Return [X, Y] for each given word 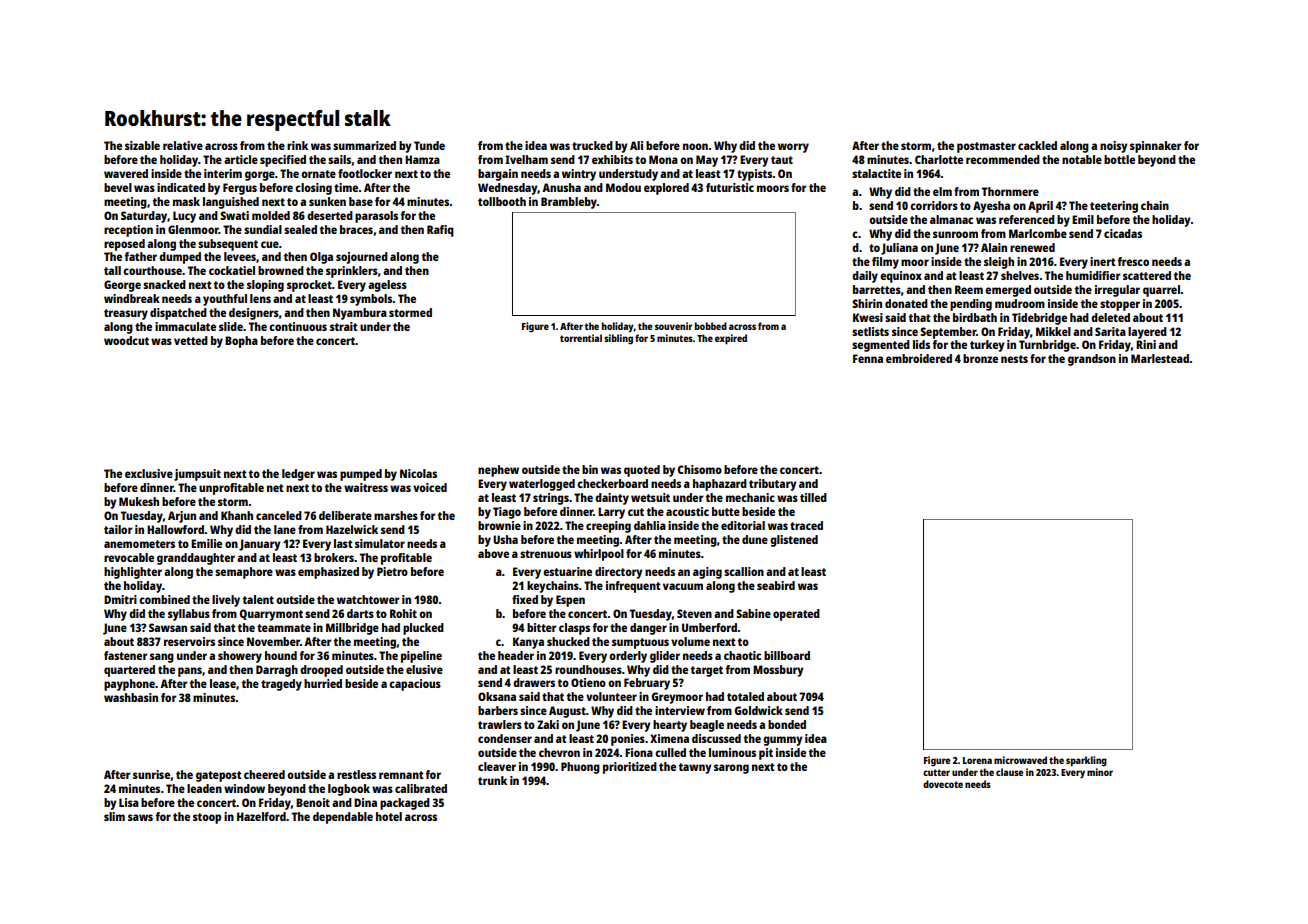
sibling [618, 339]
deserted [330, 215]
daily [865, 277]
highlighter [133, 573]
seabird [776, 585]
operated [796, 615]
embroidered [919, 358]
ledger [298, 475]
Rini [1146, 344]
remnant [401, 775]
